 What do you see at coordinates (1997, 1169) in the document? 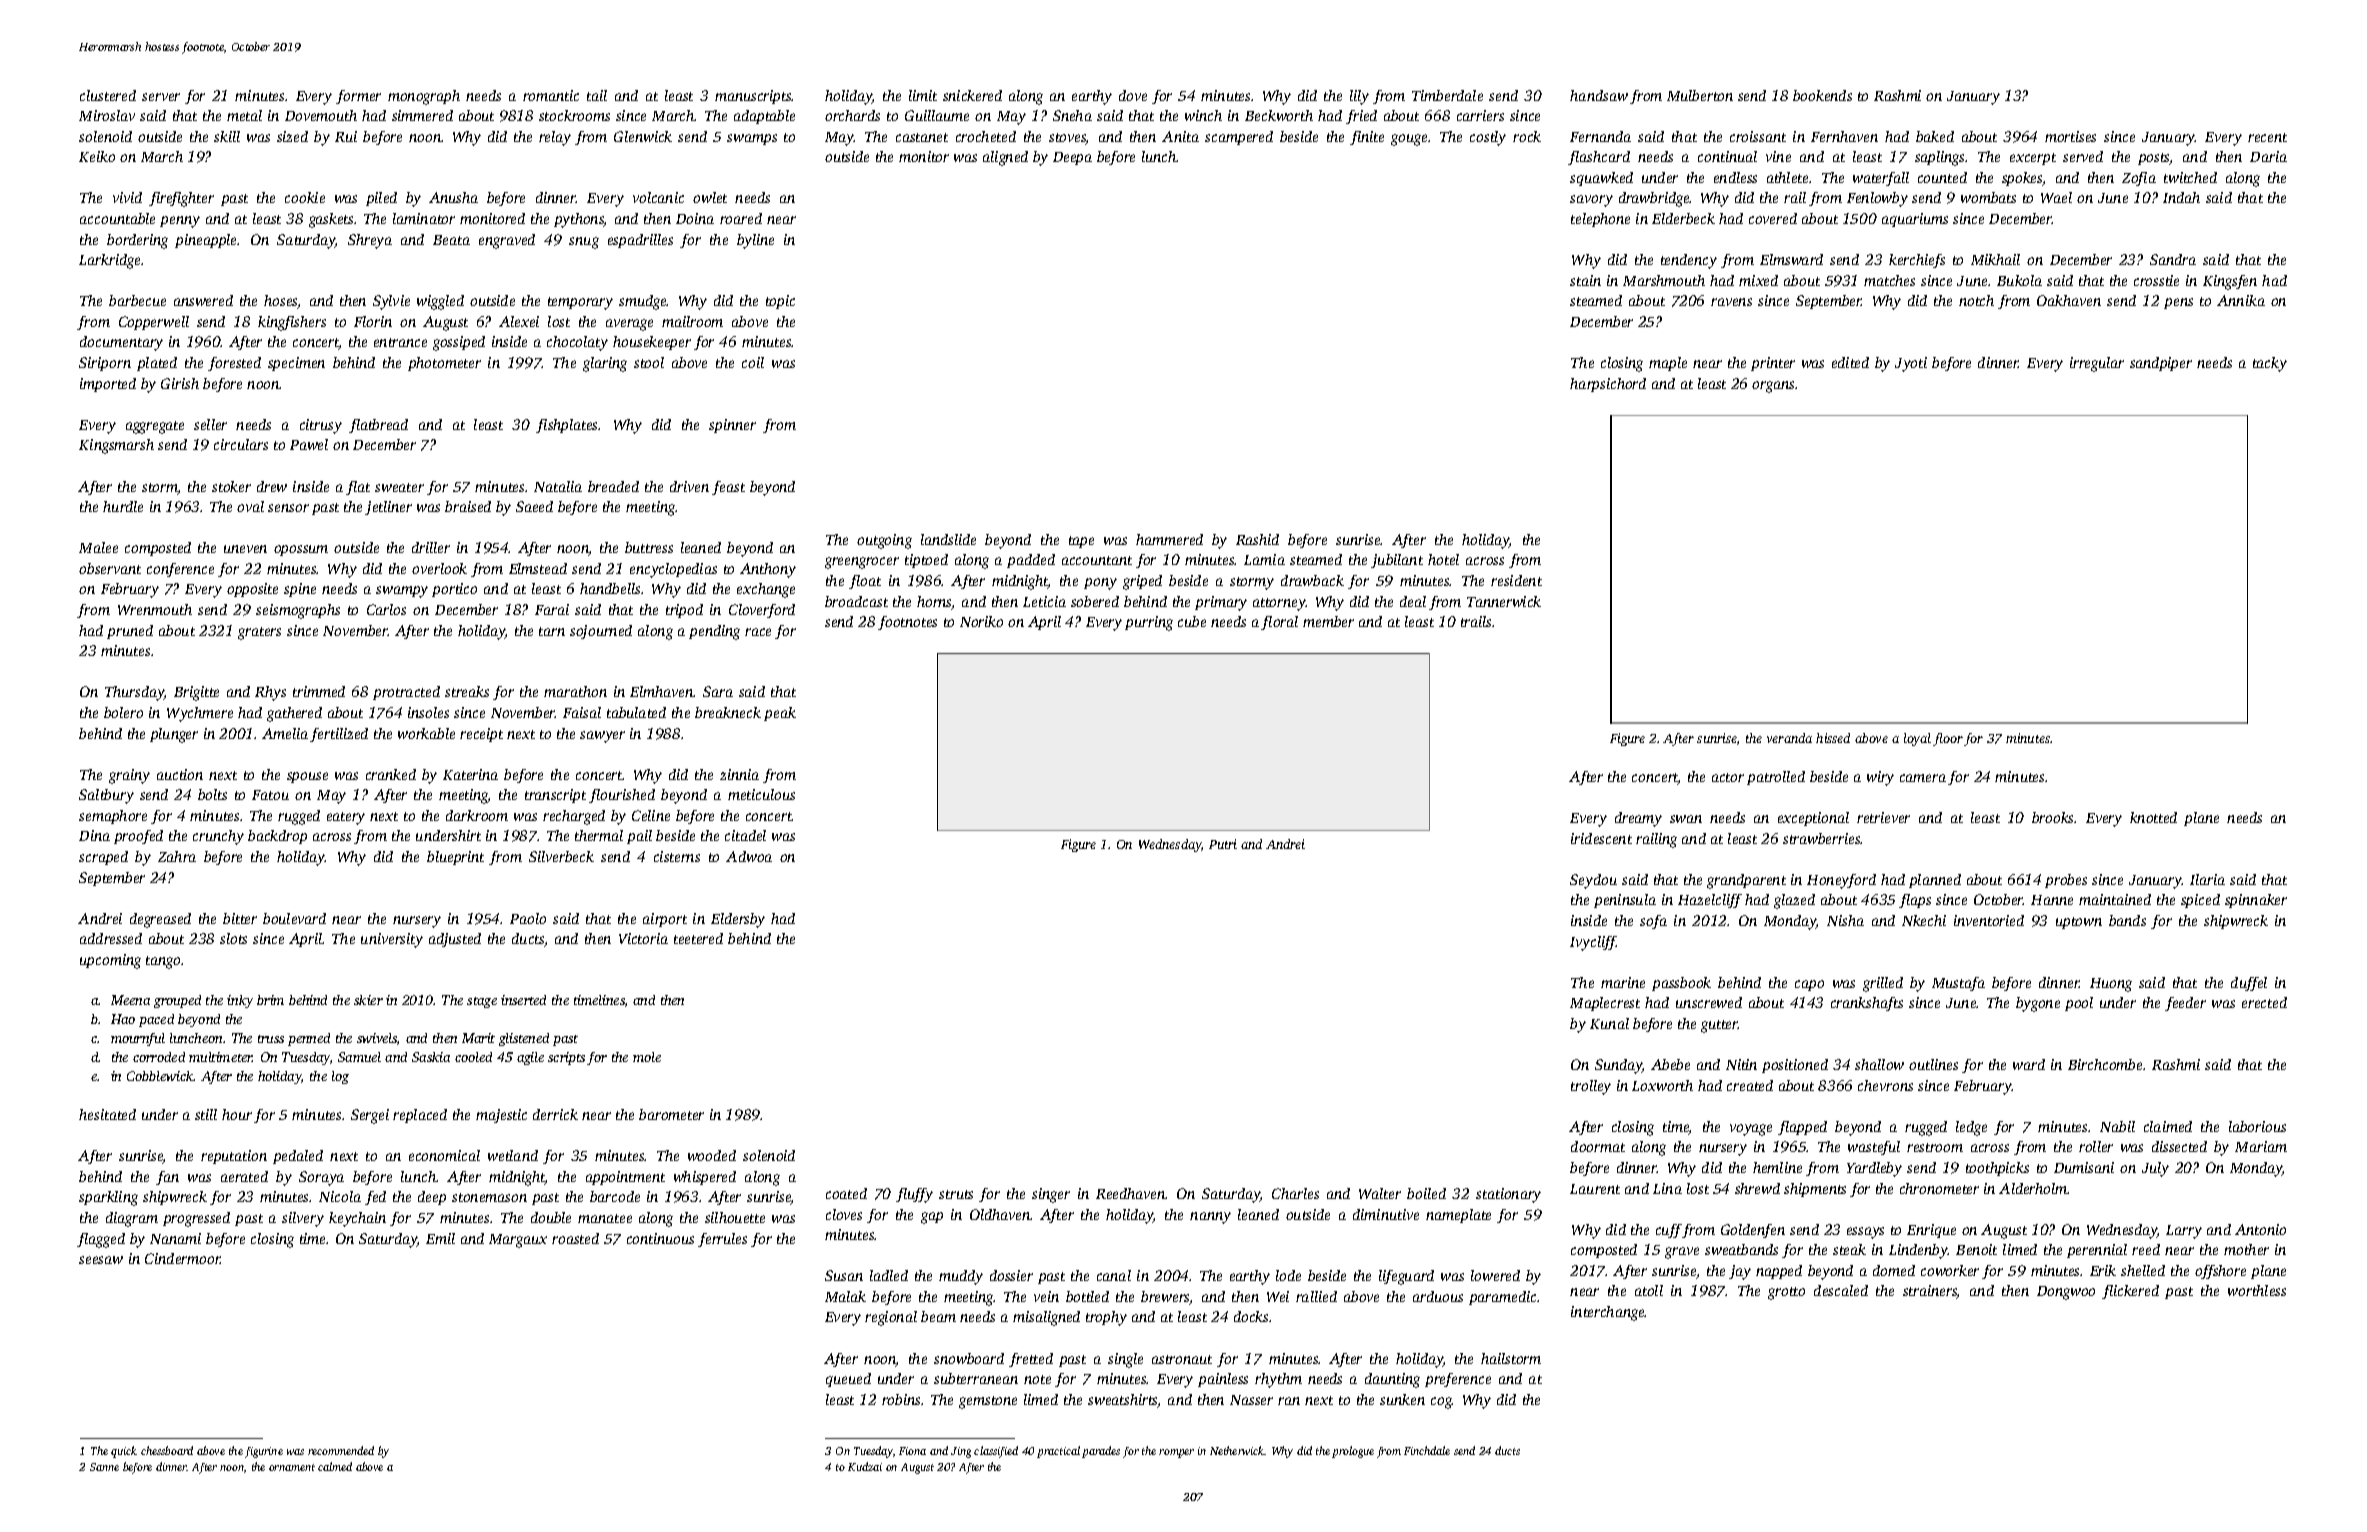
I see `toothpicks` at bounding box center [1997, 1169].
